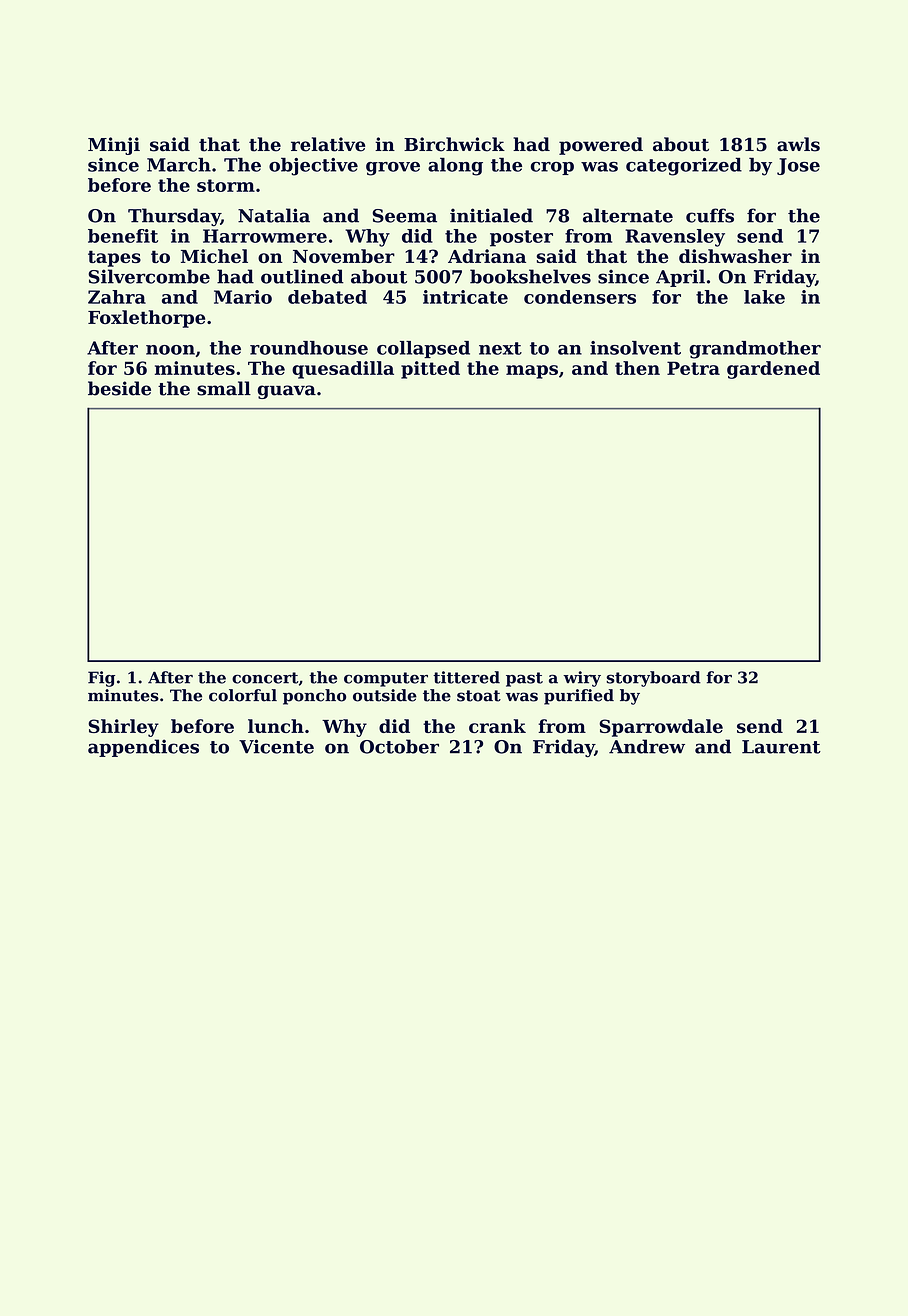  What do you see at coordinates (123, 728) in the screenshot?
I see `Shirley` at bounding box center [123, 728].
